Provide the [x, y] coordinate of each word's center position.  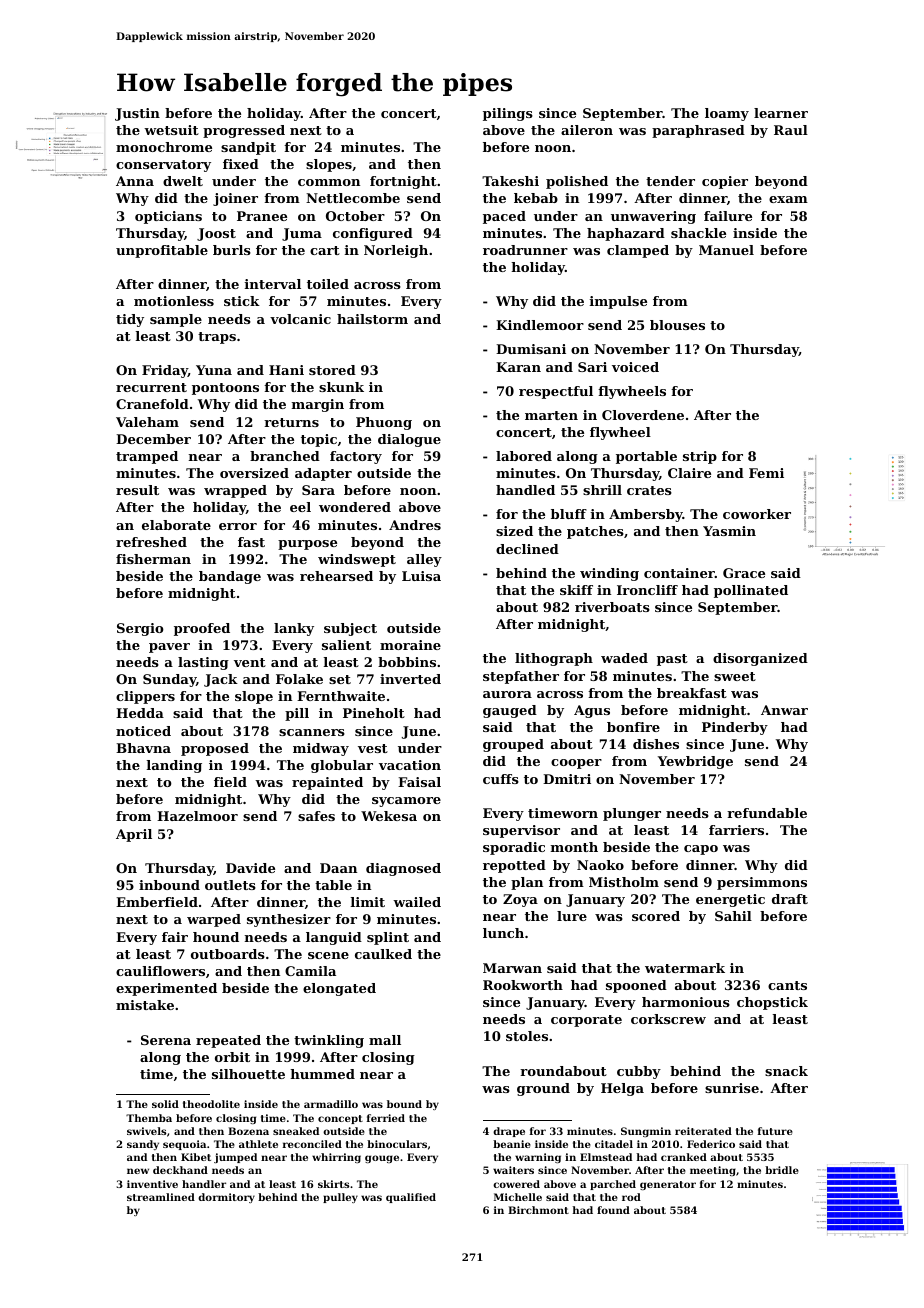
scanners [312, 732]
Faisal [419, 782]
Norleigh [396, 251]
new [138, 1171]
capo [701, 850]
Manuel [726, 250]
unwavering [653, 217]
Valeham [147, 422]
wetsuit [171, 130]
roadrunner [525, 250]
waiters [513, 1170]
